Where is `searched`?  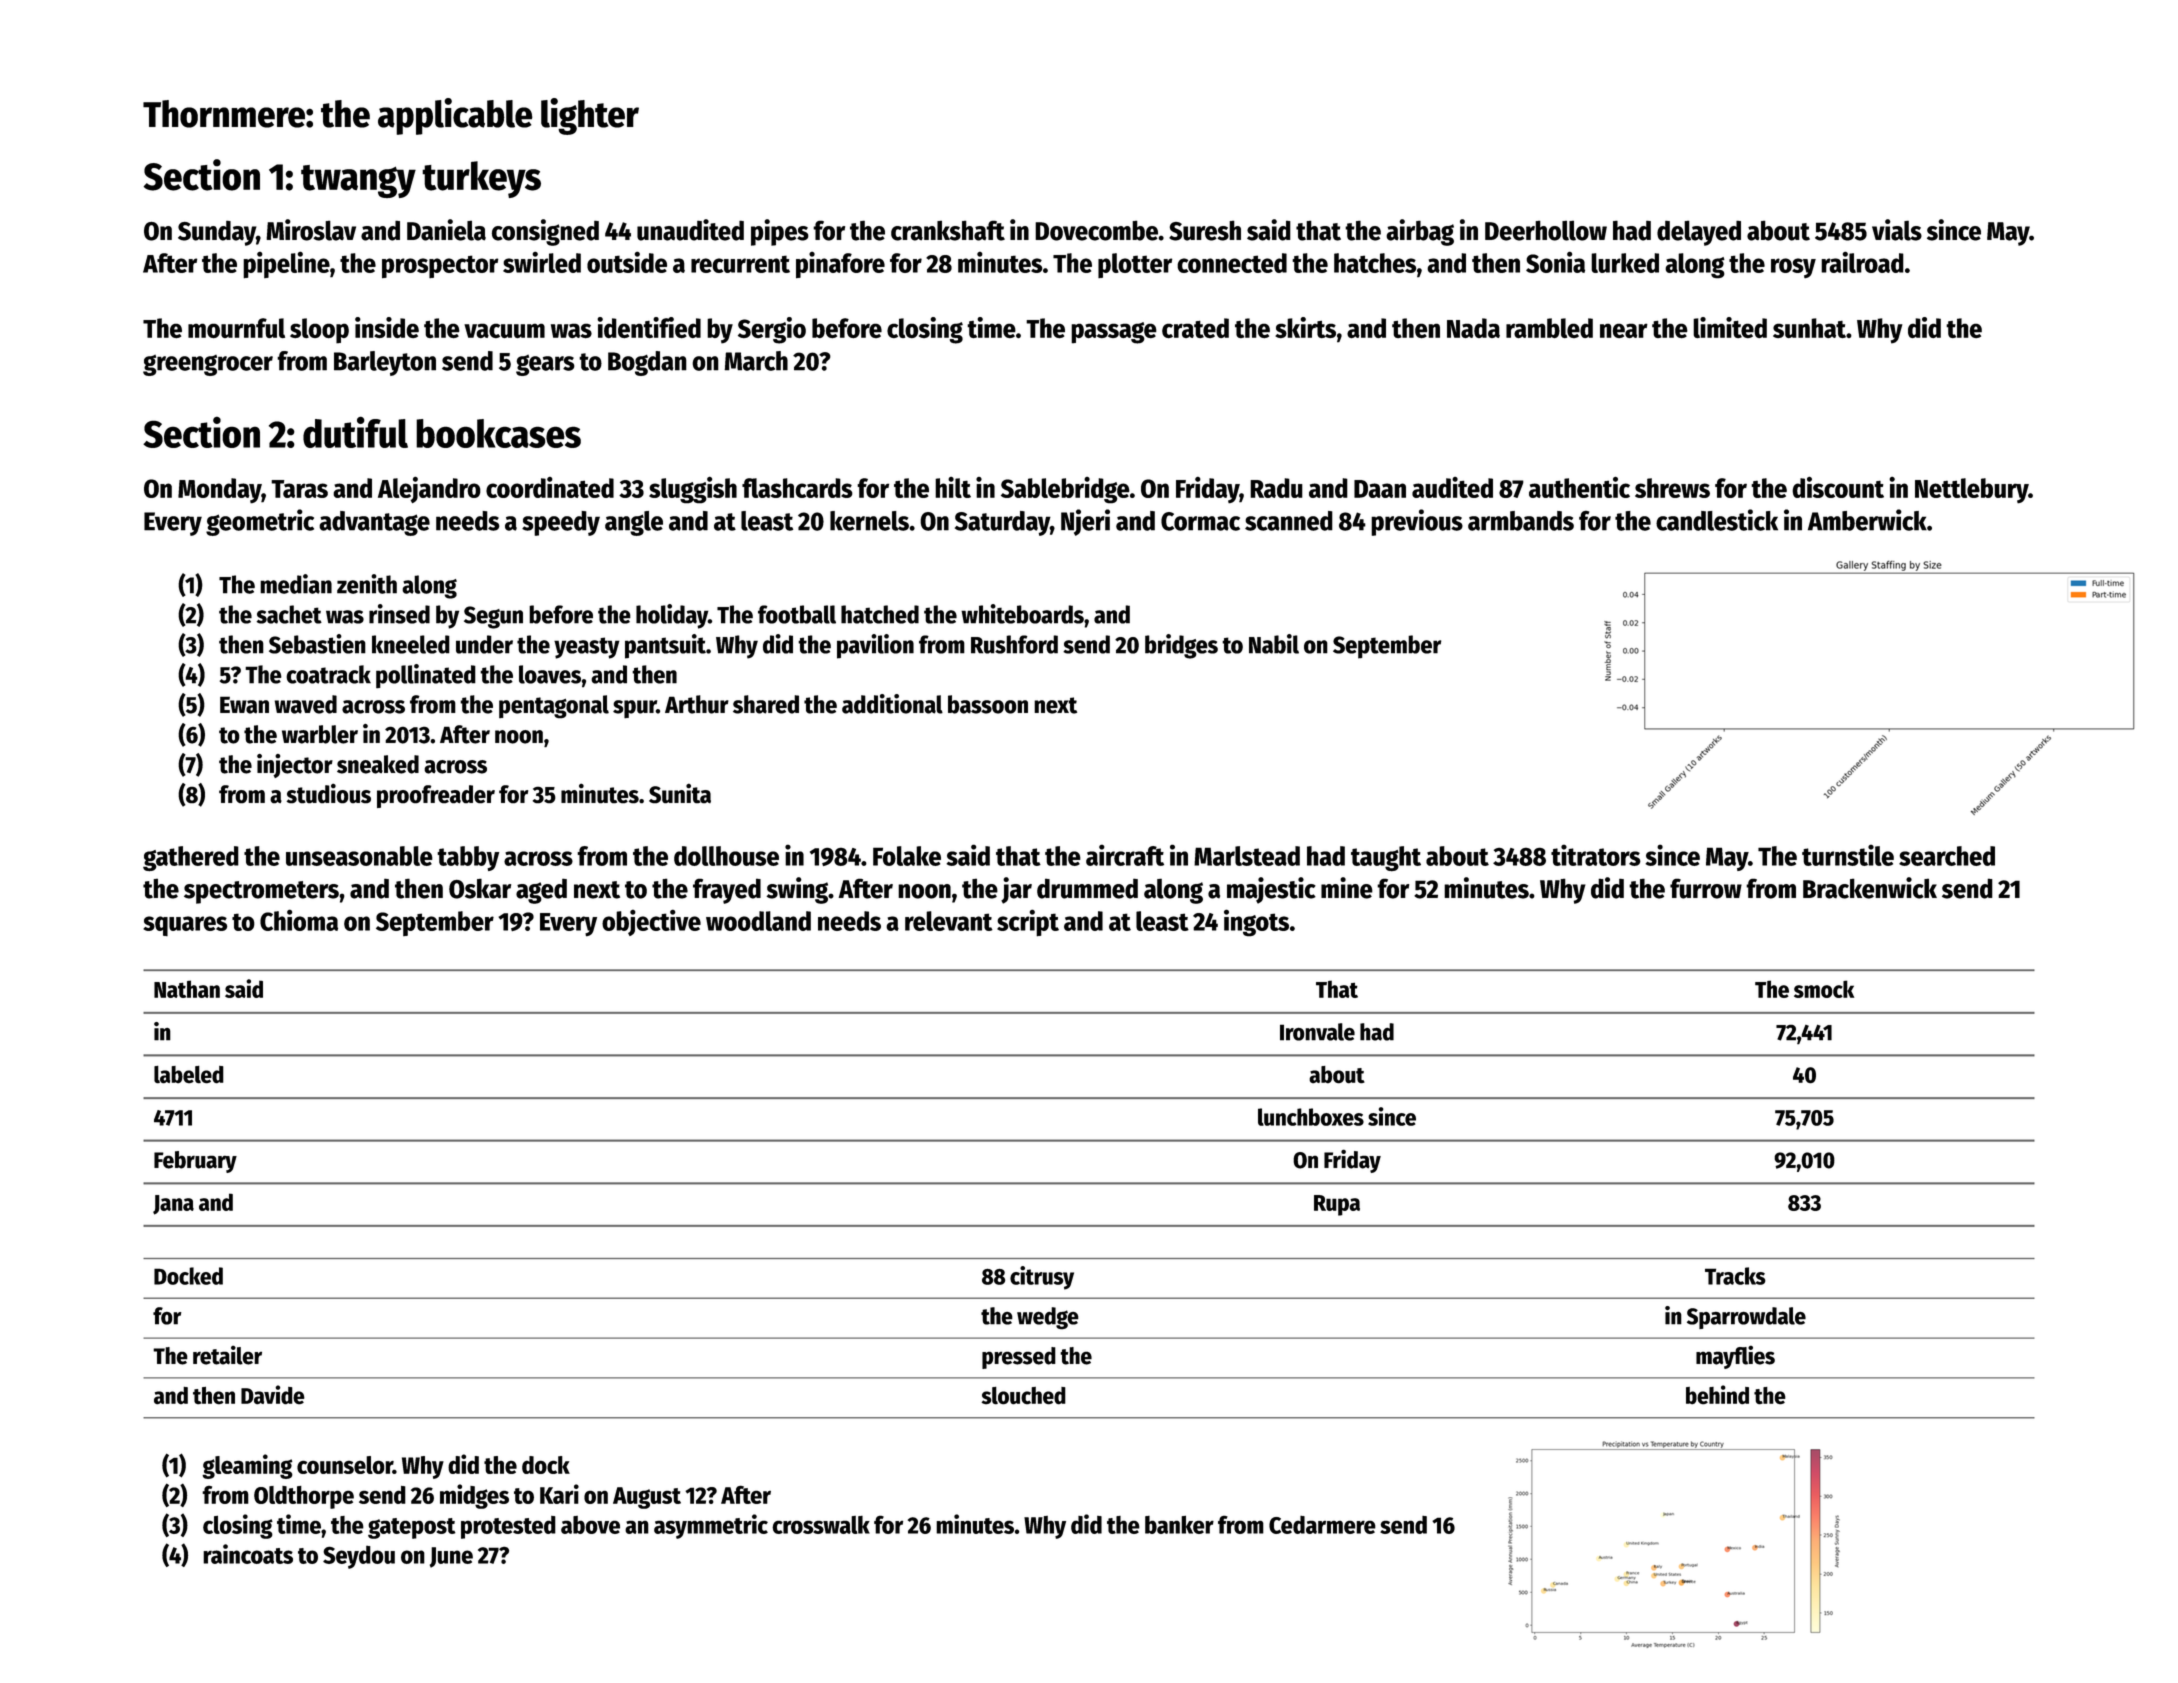
searched is located at coordinates (1947, 856).
